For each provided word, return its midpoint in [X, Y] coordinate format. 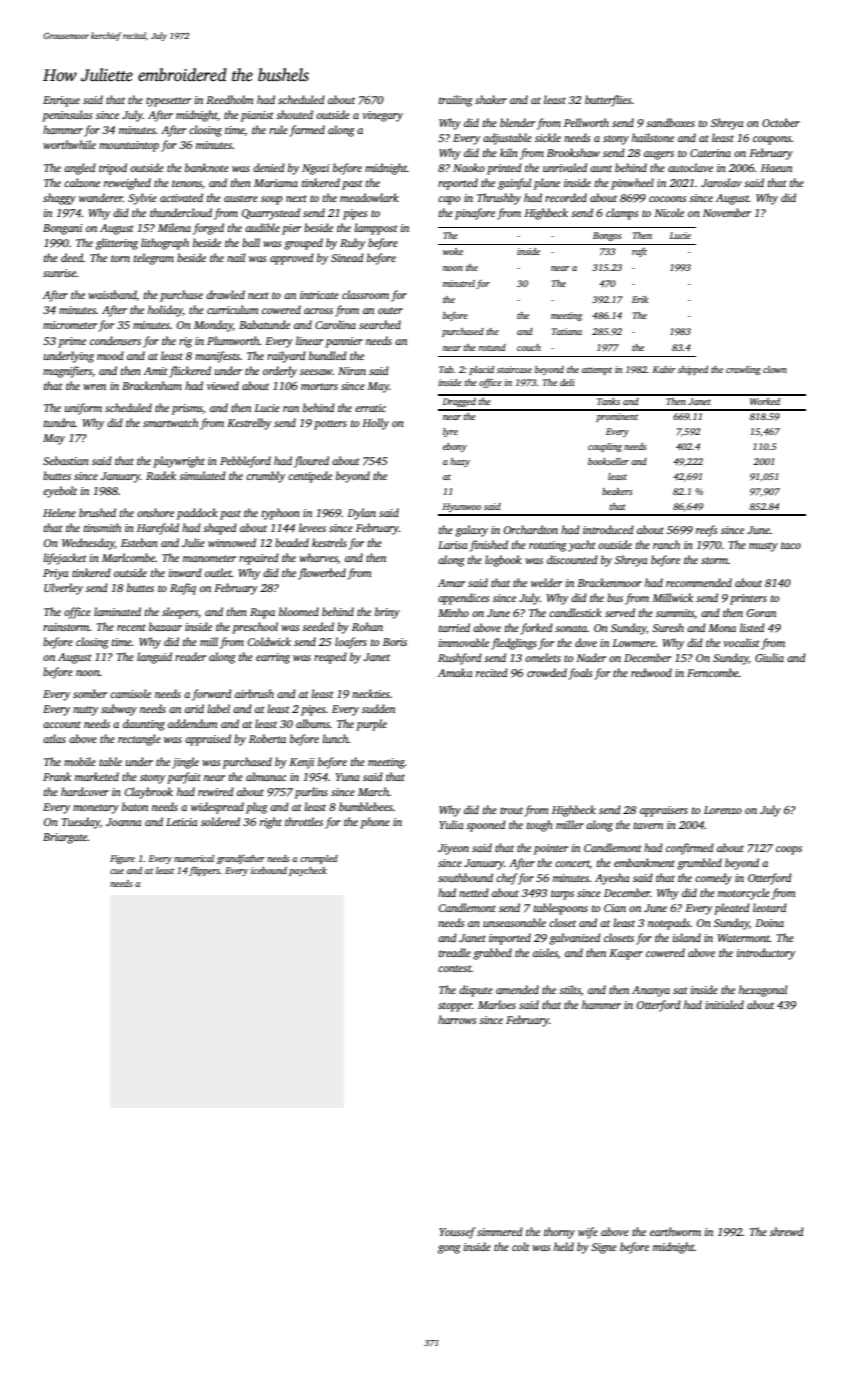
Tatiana [566, 331]
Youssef [457, 1233]
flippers [204, 871]
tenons [187, 183]
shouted [294, 114]
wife [588, 1233]
